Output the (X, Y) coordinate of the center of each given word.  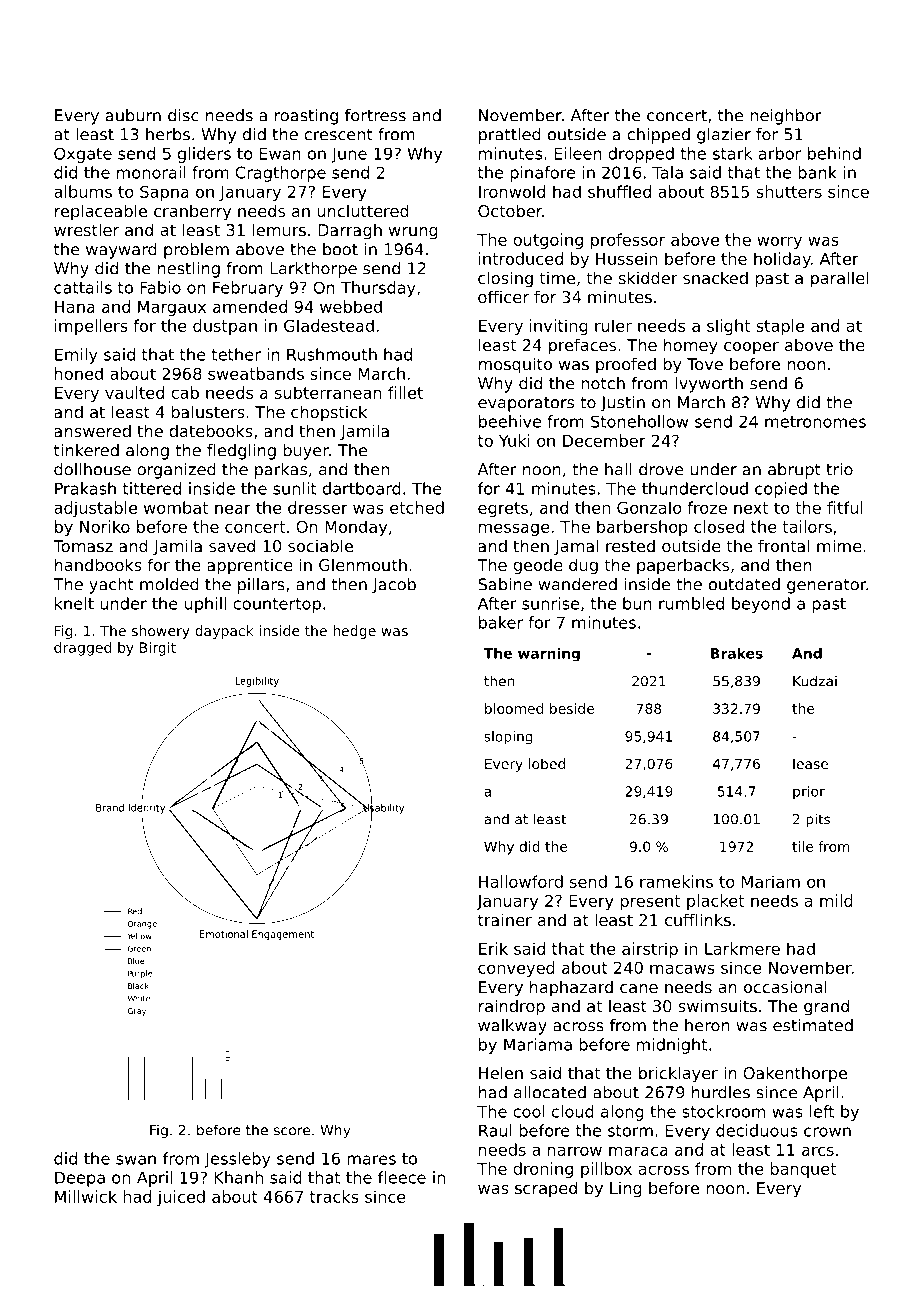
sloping (508, 738)
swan (136, 1160)
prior (809, 793)
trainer (505, 919)
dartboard (362, 488)
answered (92, 430)
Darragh (350, 231)
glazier (724, 136)
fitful (844, 507)
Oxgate (83, 155)
